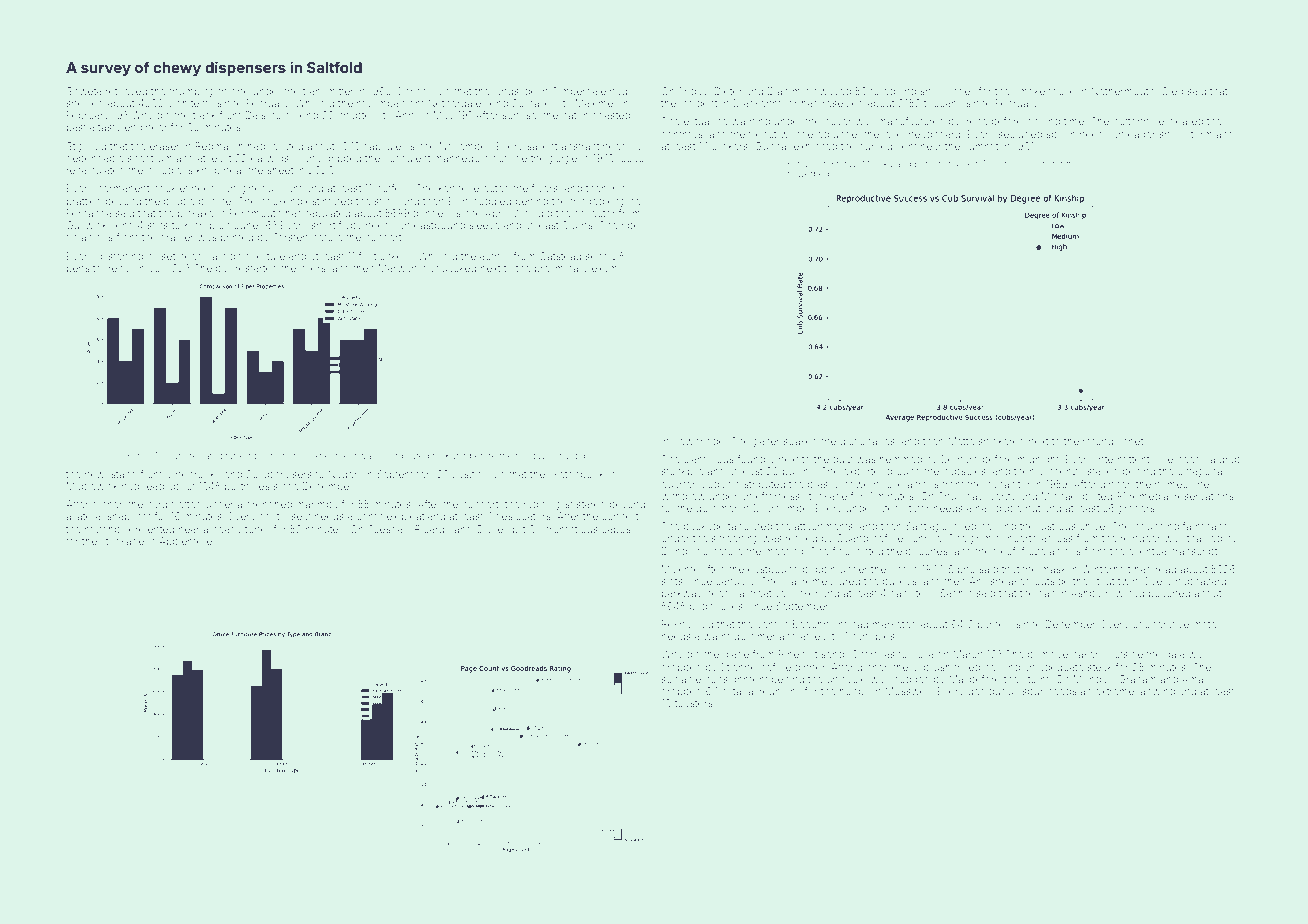 Image resolution: width=1308 pixels, height=924 pixels. Describe the element at coordinates (530, 456) in the screenshot. I see `holiday` at that location.
